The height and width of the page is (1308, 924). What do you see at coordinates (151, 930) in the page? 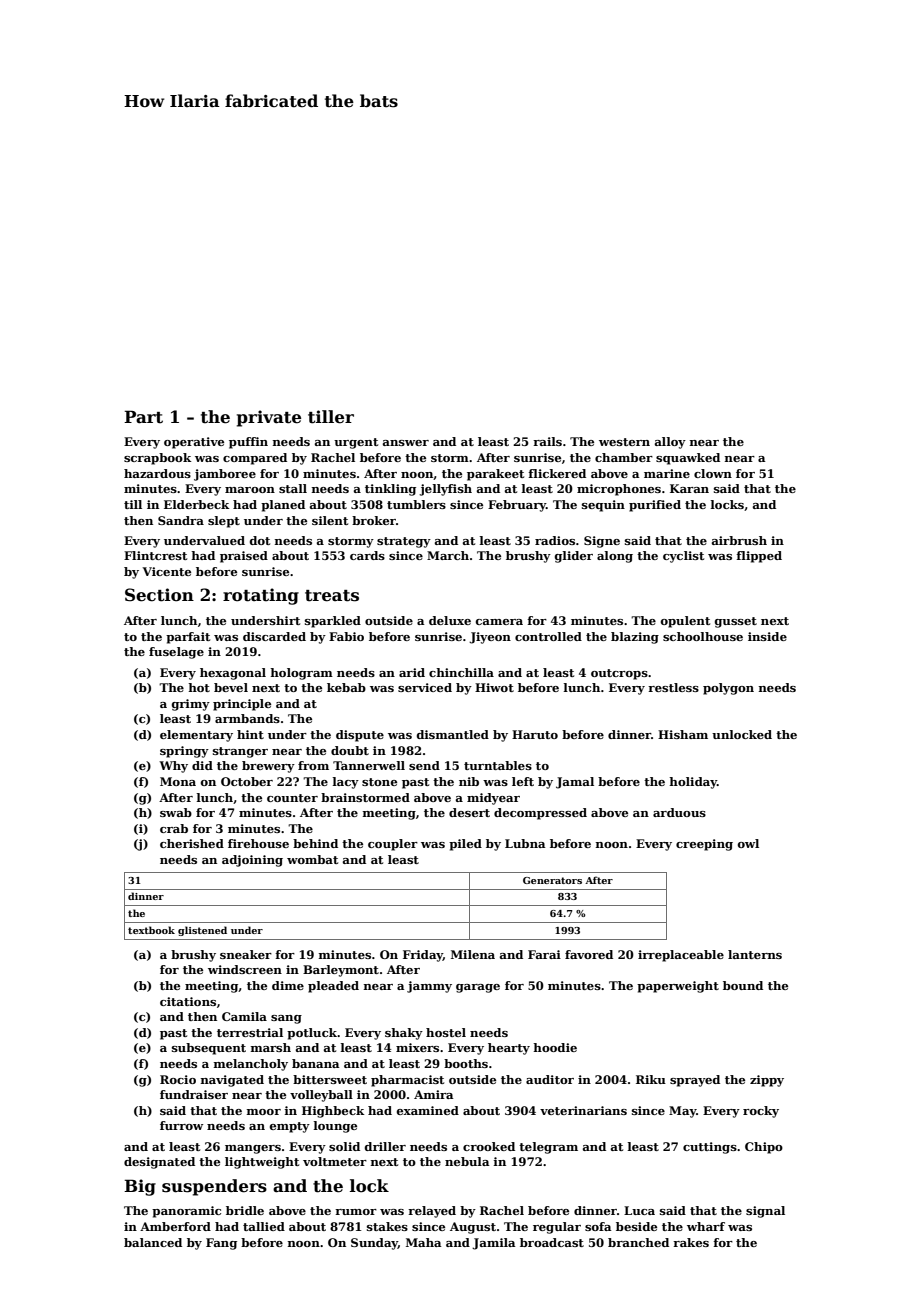
I see `textbook` at bounding box center [151, 930].
